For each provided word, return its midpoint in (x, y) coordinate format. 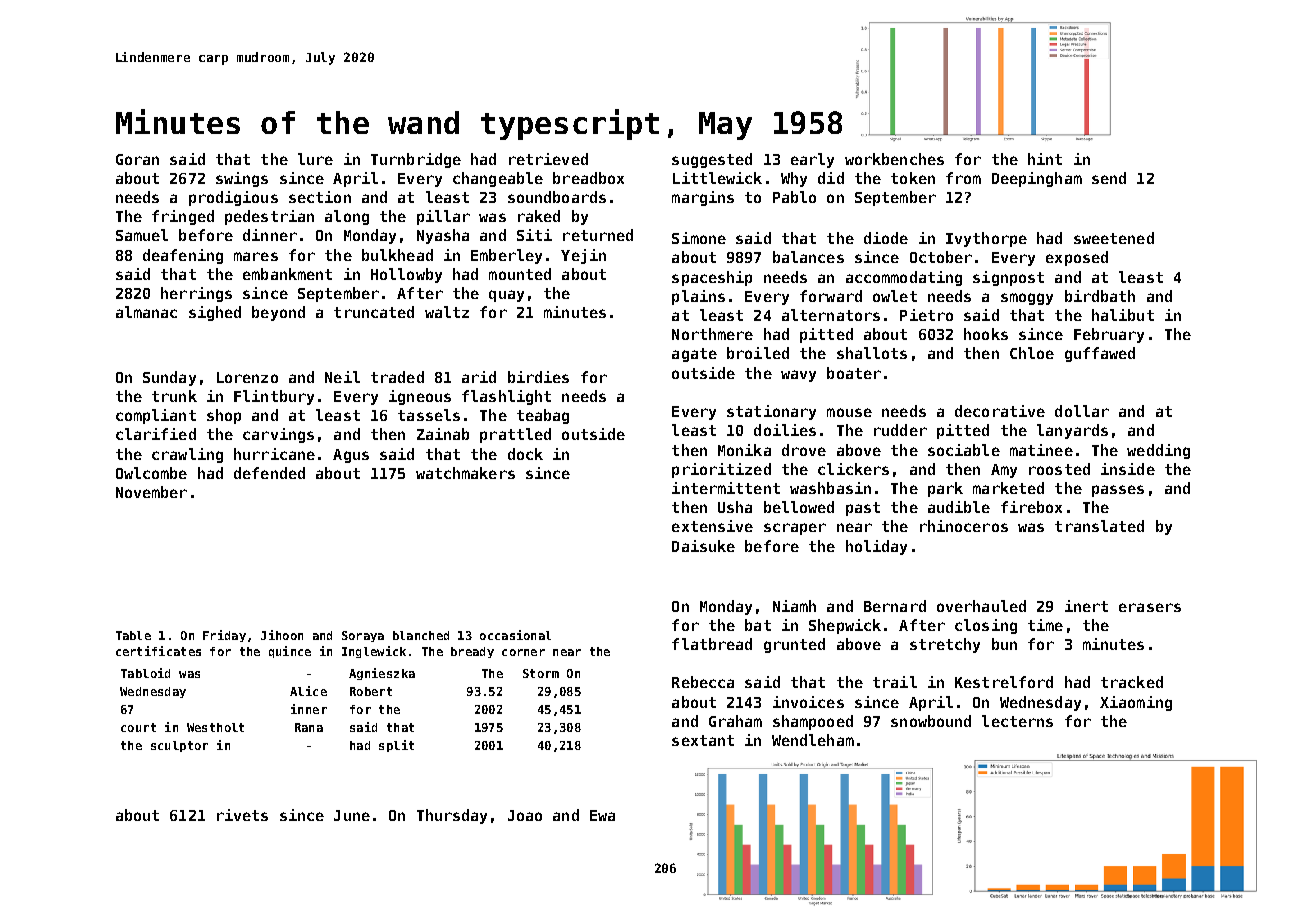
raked (539, 216)
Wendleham (813, 740)
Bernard (895, 606)
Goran (137, 159)
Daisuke (703, 546)
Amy (1004, 471)
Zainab (443, 434)
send (1109, 178)
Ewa (602, 815)
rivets (242, 815)
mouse (849, 412)
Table (133, 635)
